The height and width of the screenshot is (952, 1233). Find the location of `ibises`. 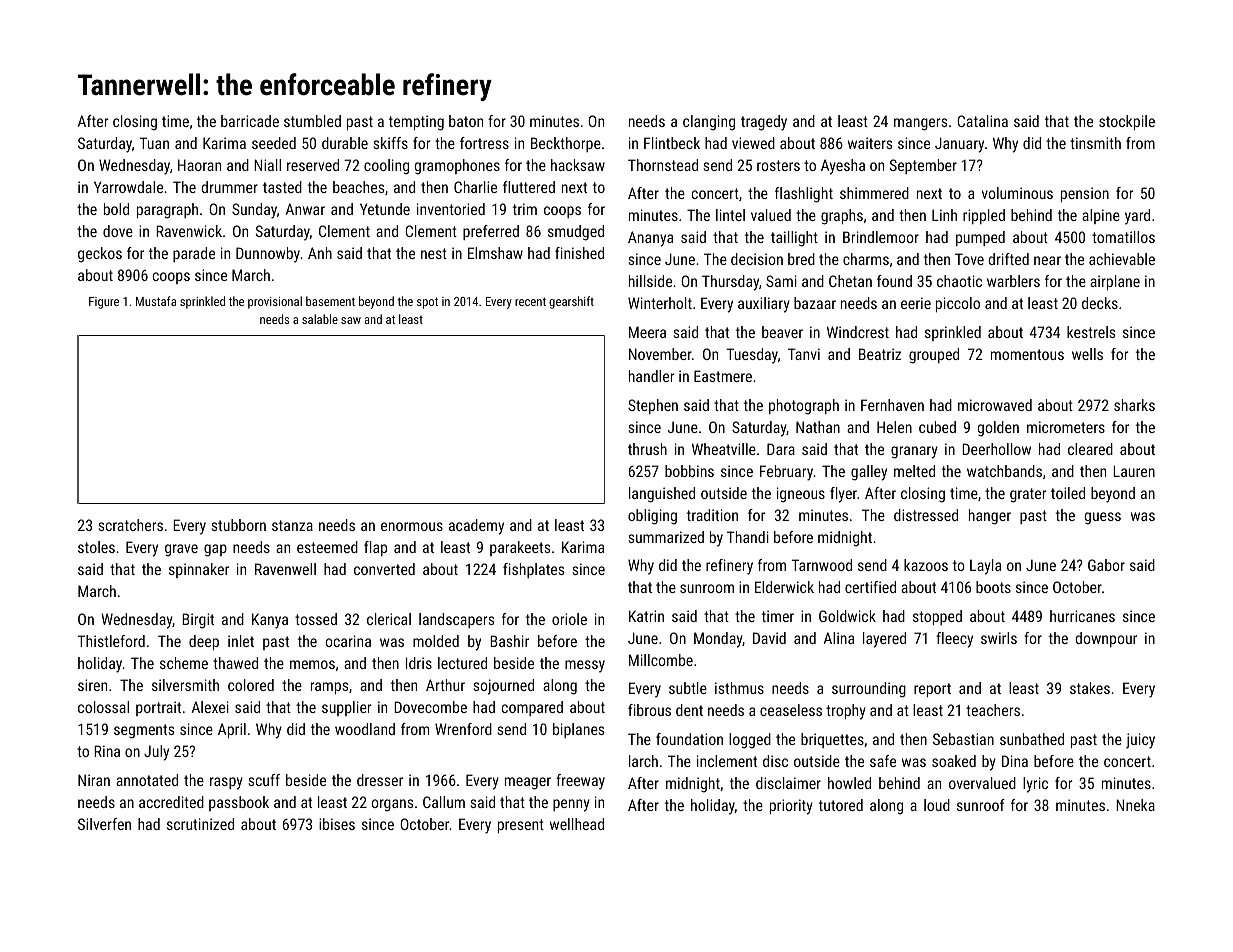

ibises is located at coordinates (337, 824).
